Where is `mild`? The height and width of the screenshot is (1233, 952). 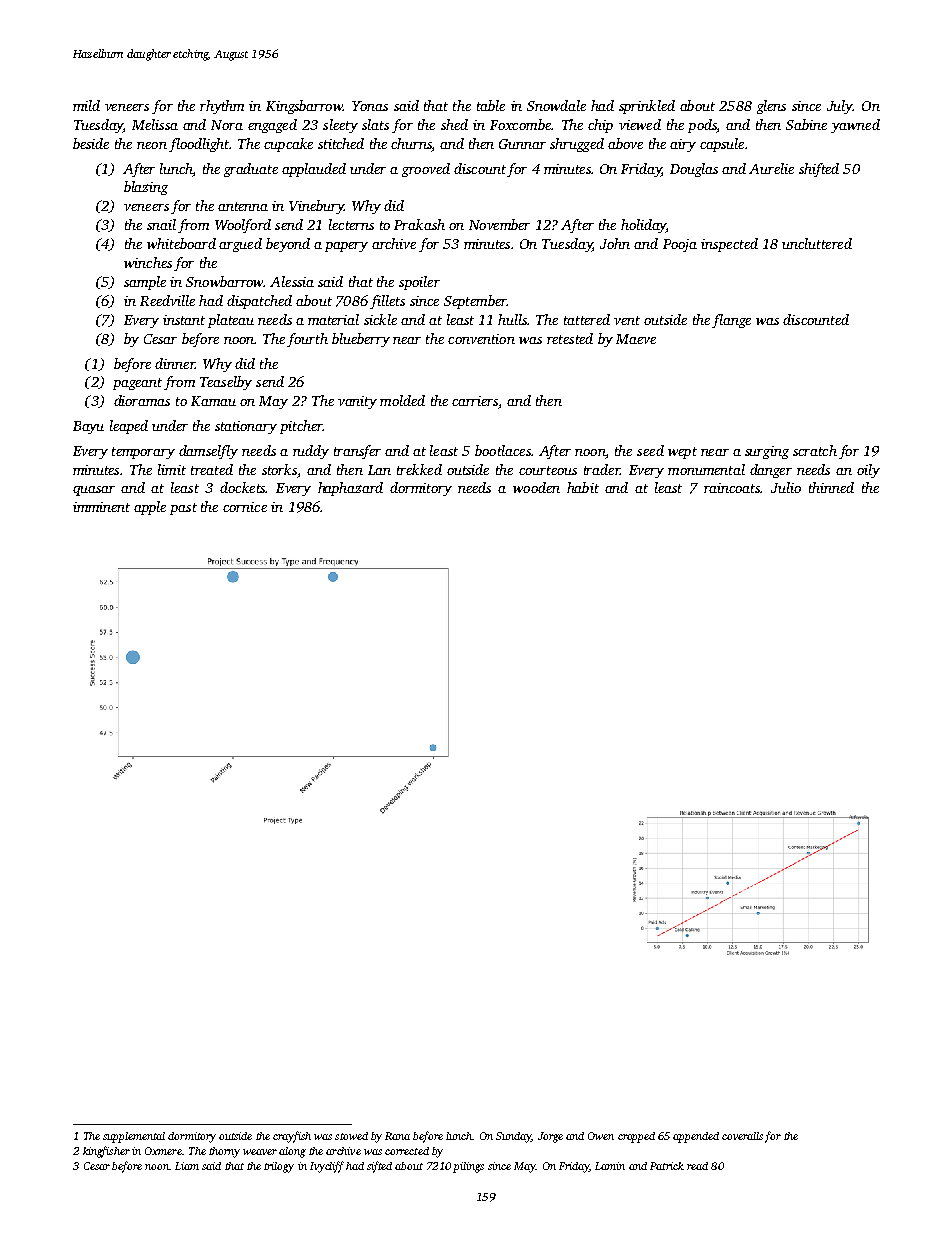 mild is located at coordinates (86, 105).
